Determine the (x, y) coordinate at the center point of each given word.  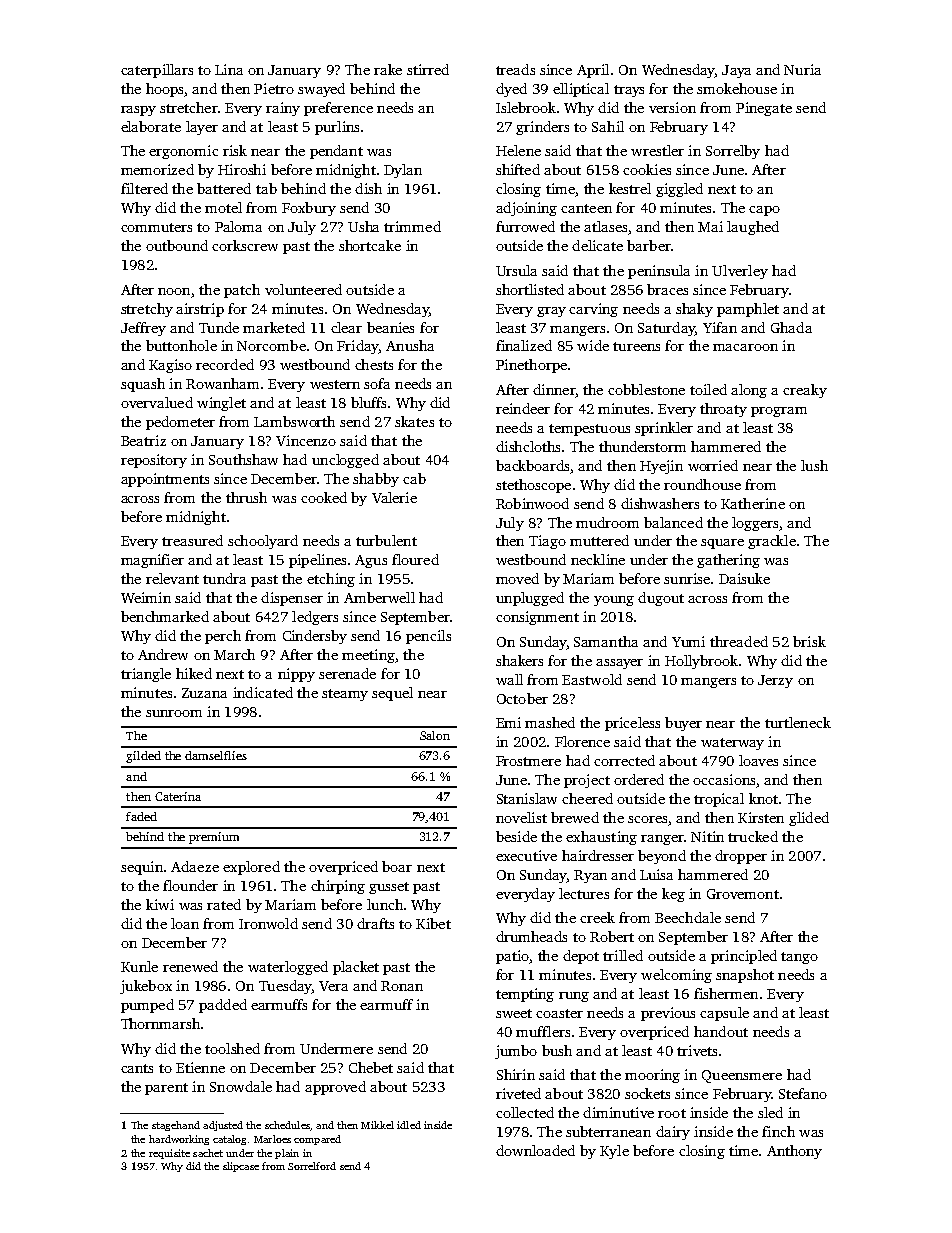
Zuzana (204, 693)
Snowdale (241, 1086)
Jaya (736, 71)
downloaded (535, 1150)
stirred (428, 69)
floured (415, 559)
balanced (673, 522)
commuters (156, 227)
